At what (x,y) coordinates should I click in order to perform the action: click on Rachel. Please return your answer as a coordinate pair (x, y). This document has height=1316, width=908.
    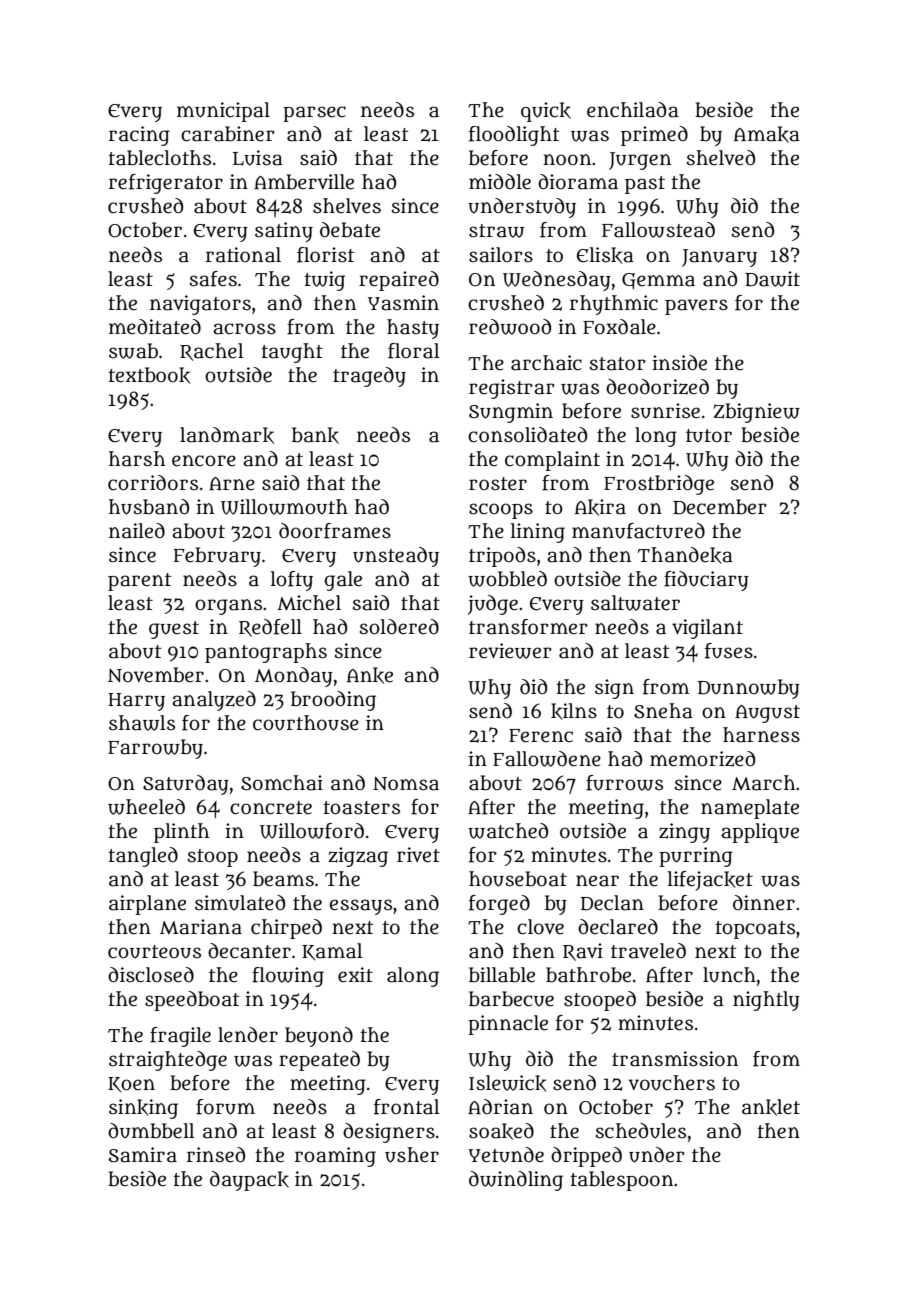
    Looking at the image, I should click on (212, 352).
